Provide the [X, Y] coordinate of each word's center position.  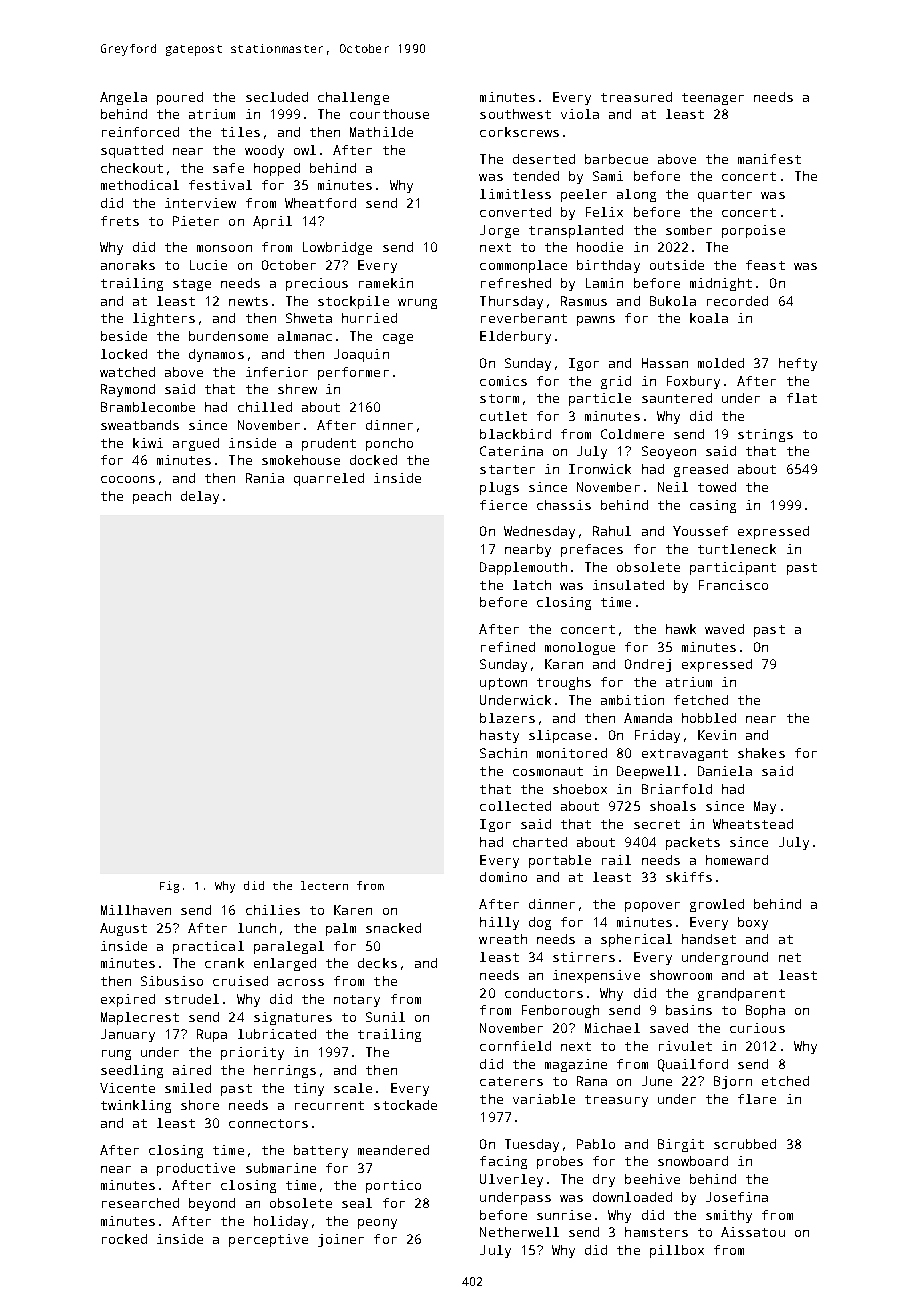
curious [757, 1028]
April [272, 222]
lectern [324, 885]
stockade [405, 1105]
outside [677, 265]
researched [140, 1203]
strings [765, 435]
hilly [499, 923]
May [765, 807]
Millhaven [136, 910]
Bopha [765, 1011]
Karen [353, 910]
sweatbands [140, 425]
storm [499, 398]
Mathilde [381, 132]
